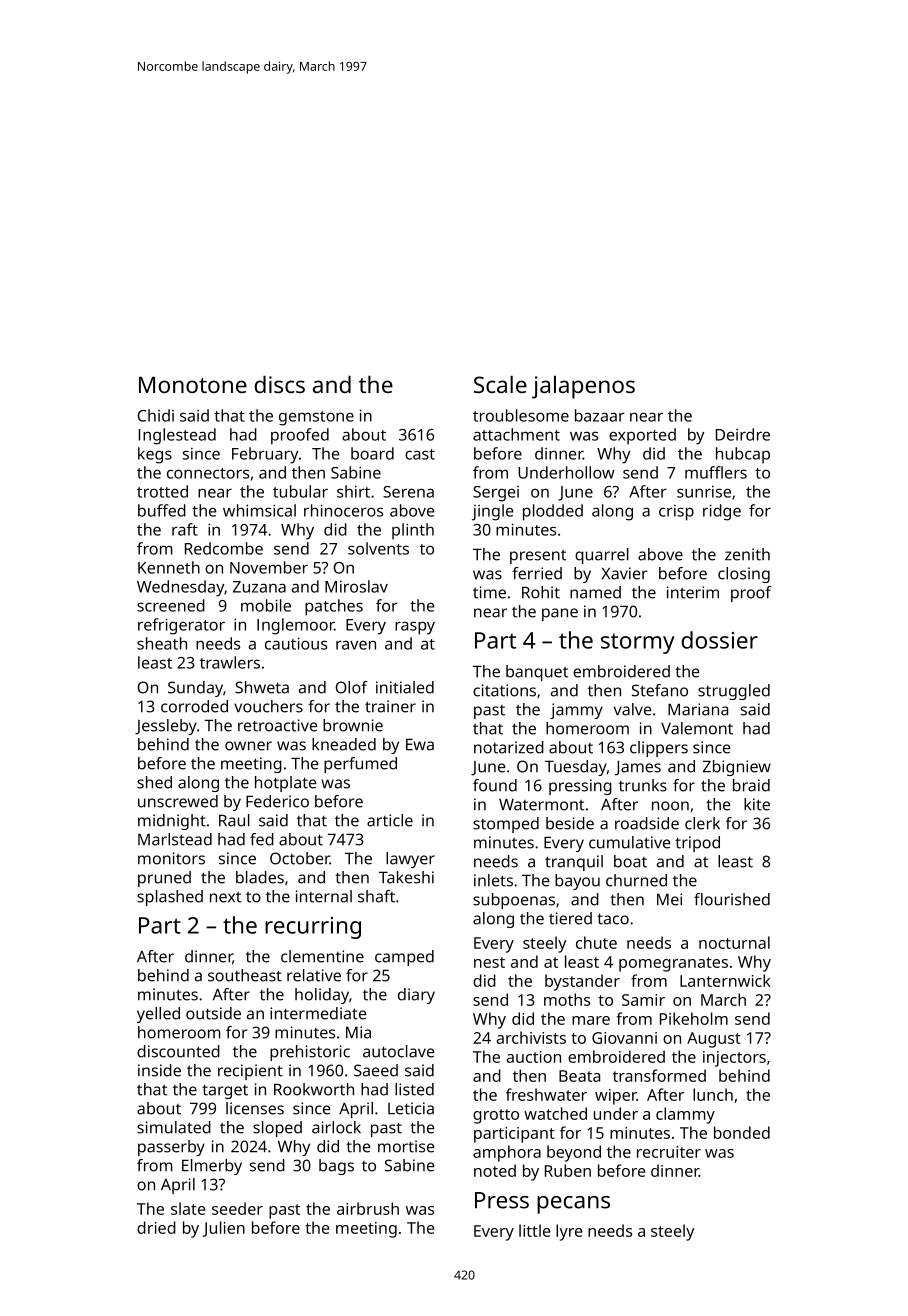  Describe the element at coordinates (406, 1146) in the screenshot. I see `mortise` at that location.
